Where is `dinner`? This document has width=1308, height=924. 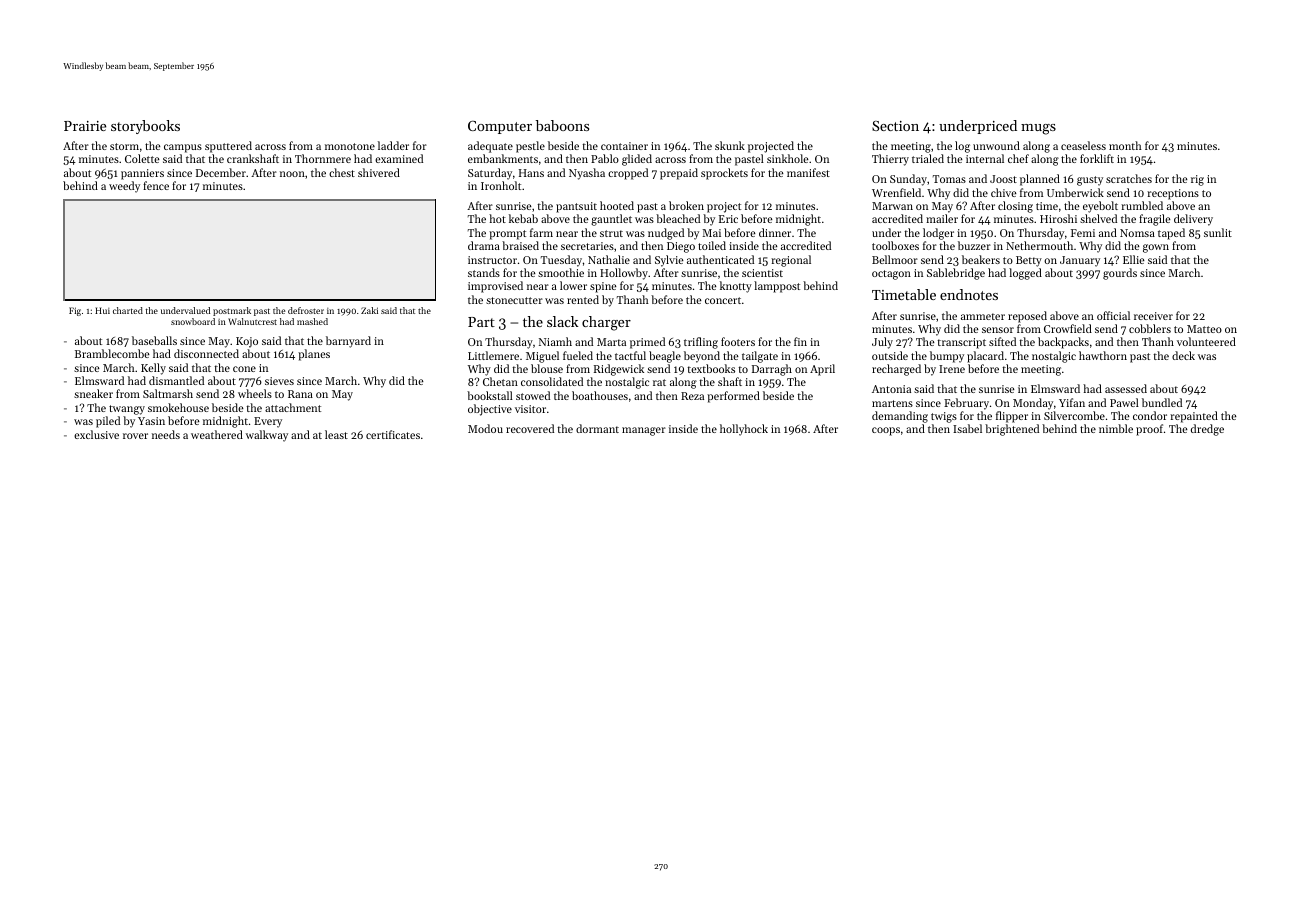 dinner is located at coordinates (775, 232).
